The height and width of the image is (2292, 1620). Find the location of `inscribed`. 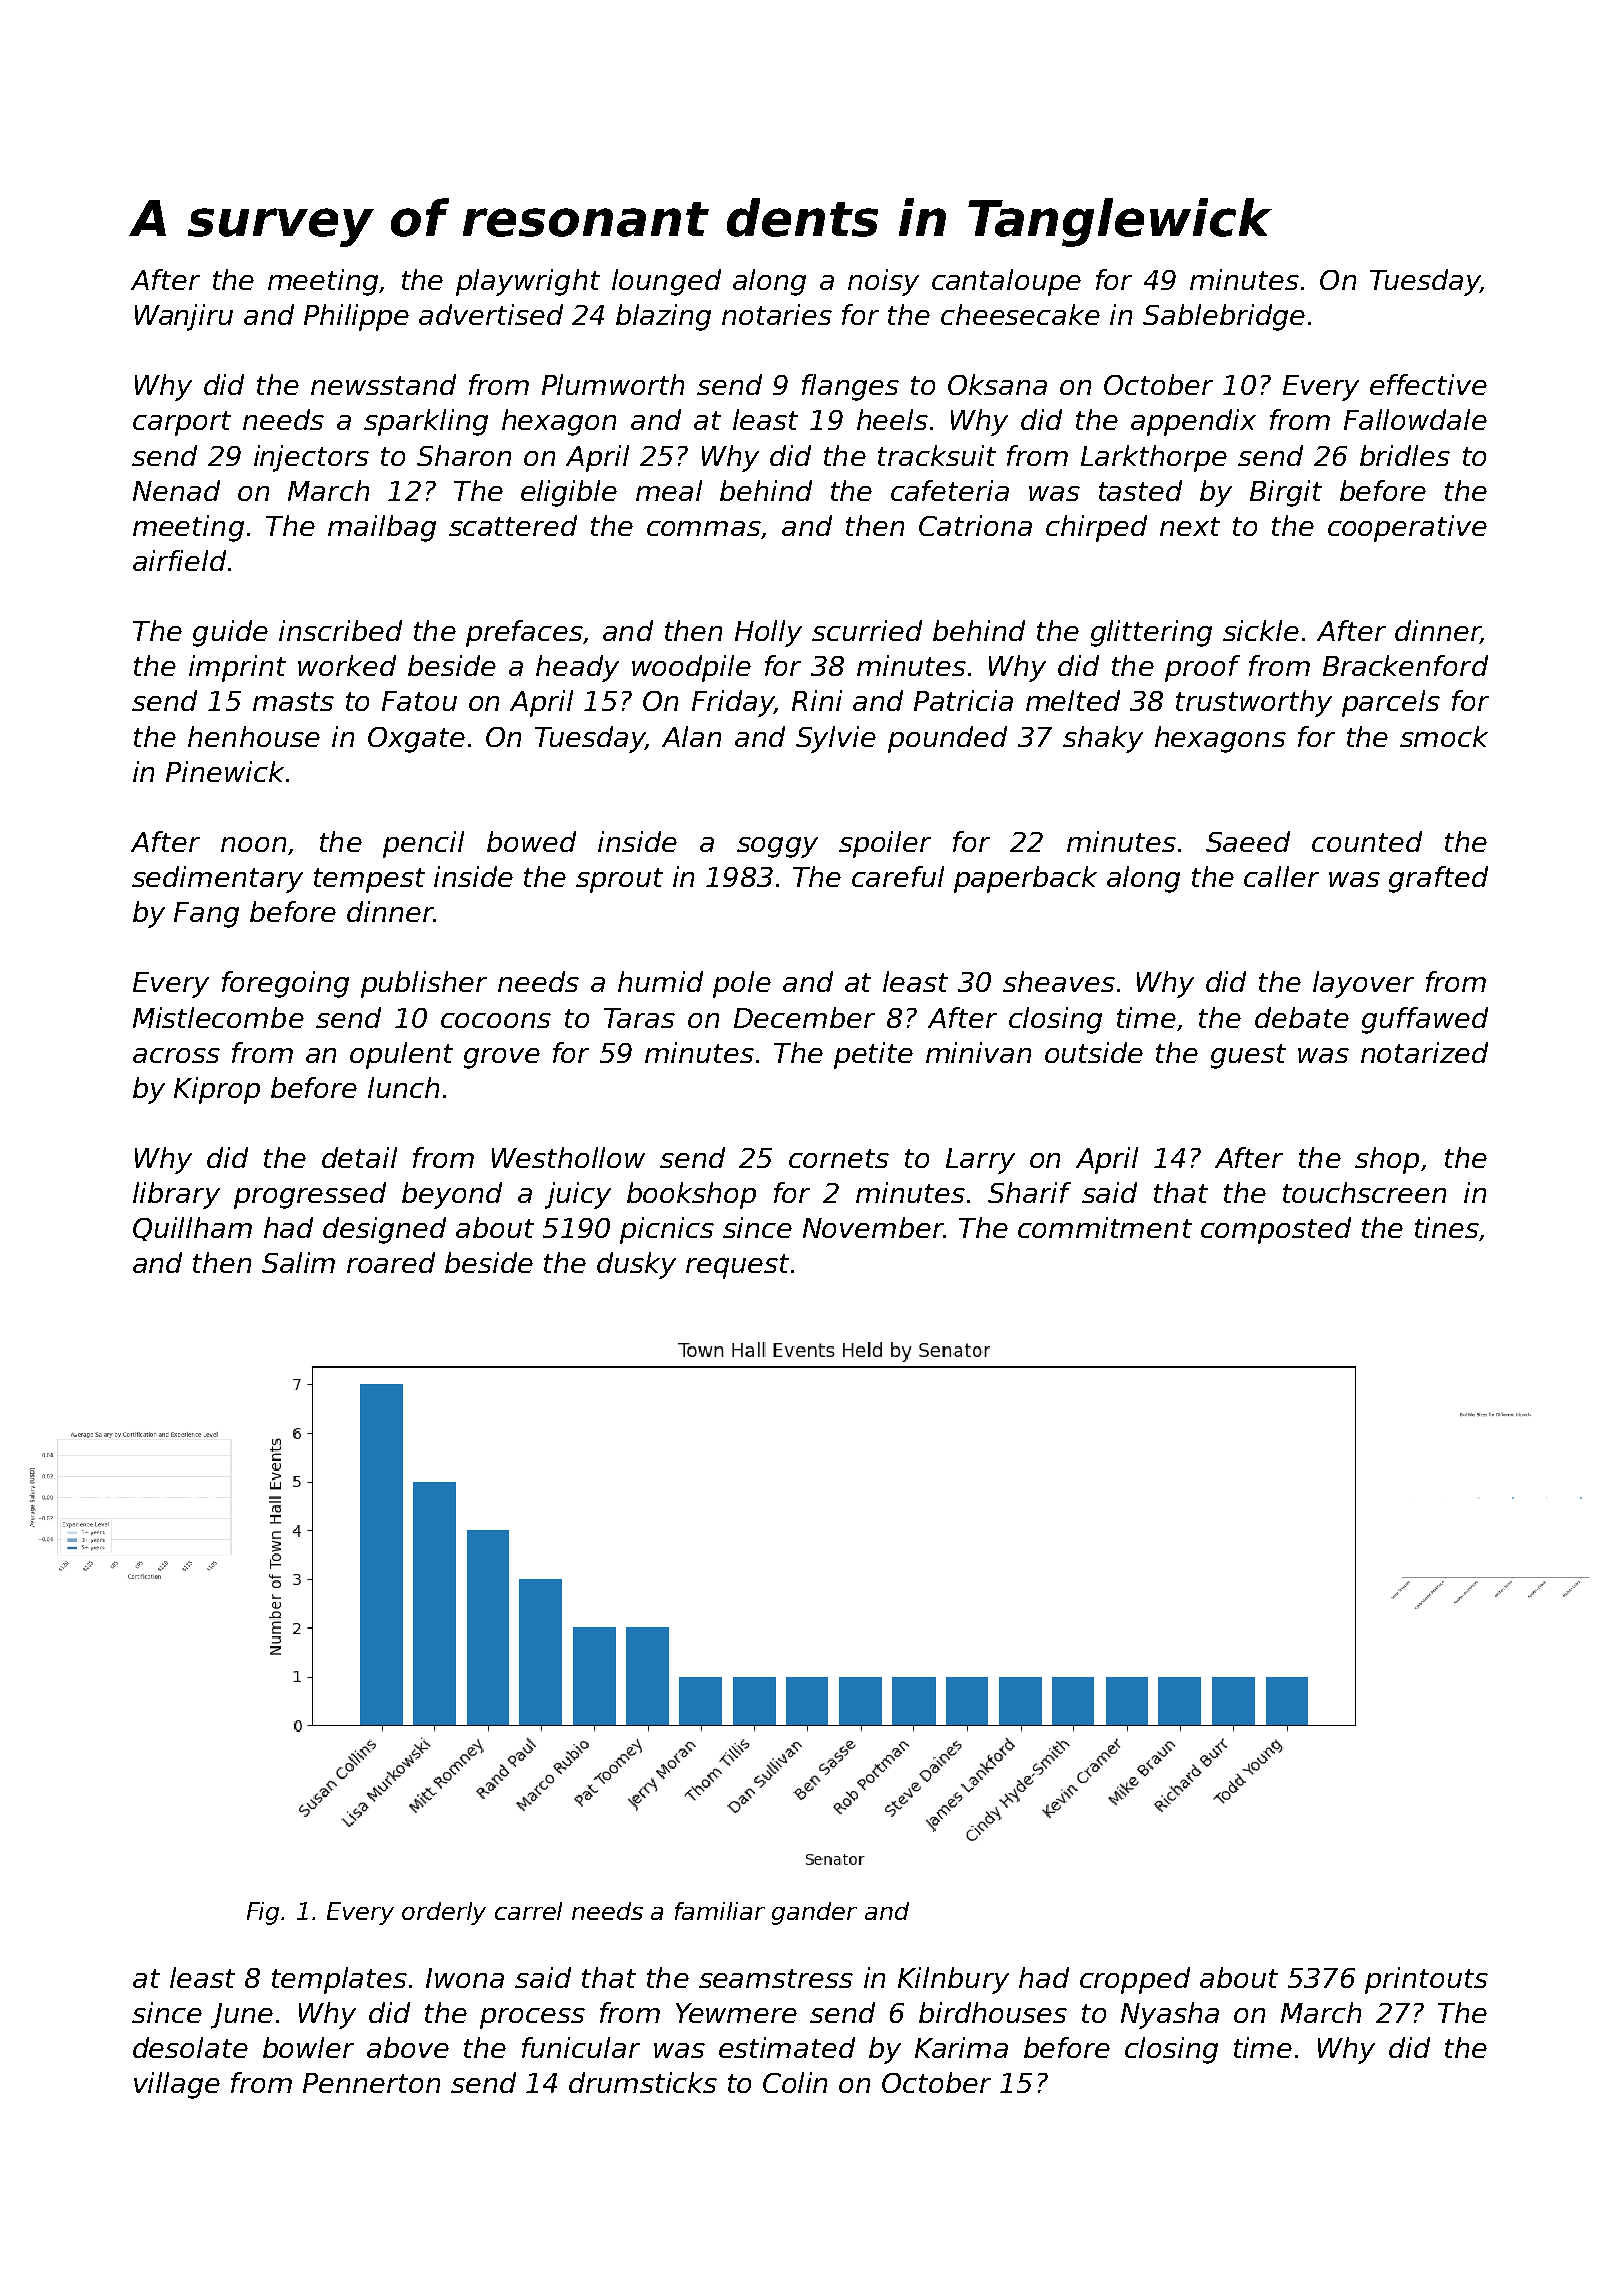

inscribed is located at coordinates (340, 630).
